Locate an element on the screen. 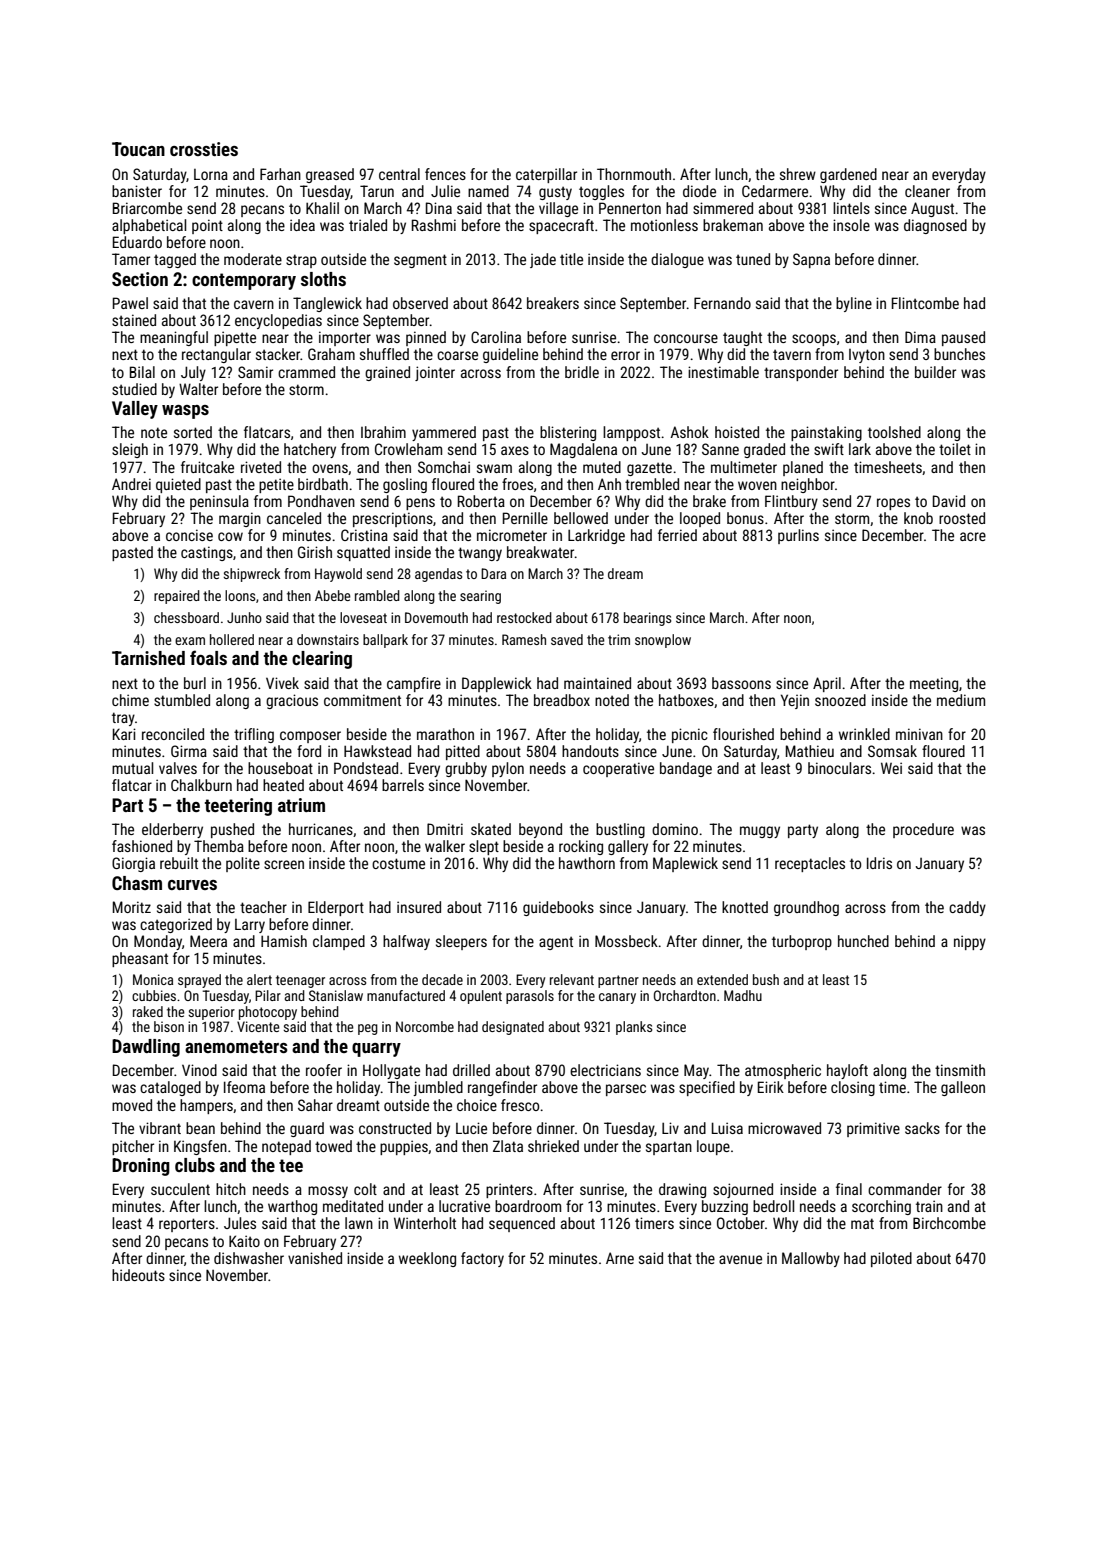  minivan is located at coordinates (919, 734).
